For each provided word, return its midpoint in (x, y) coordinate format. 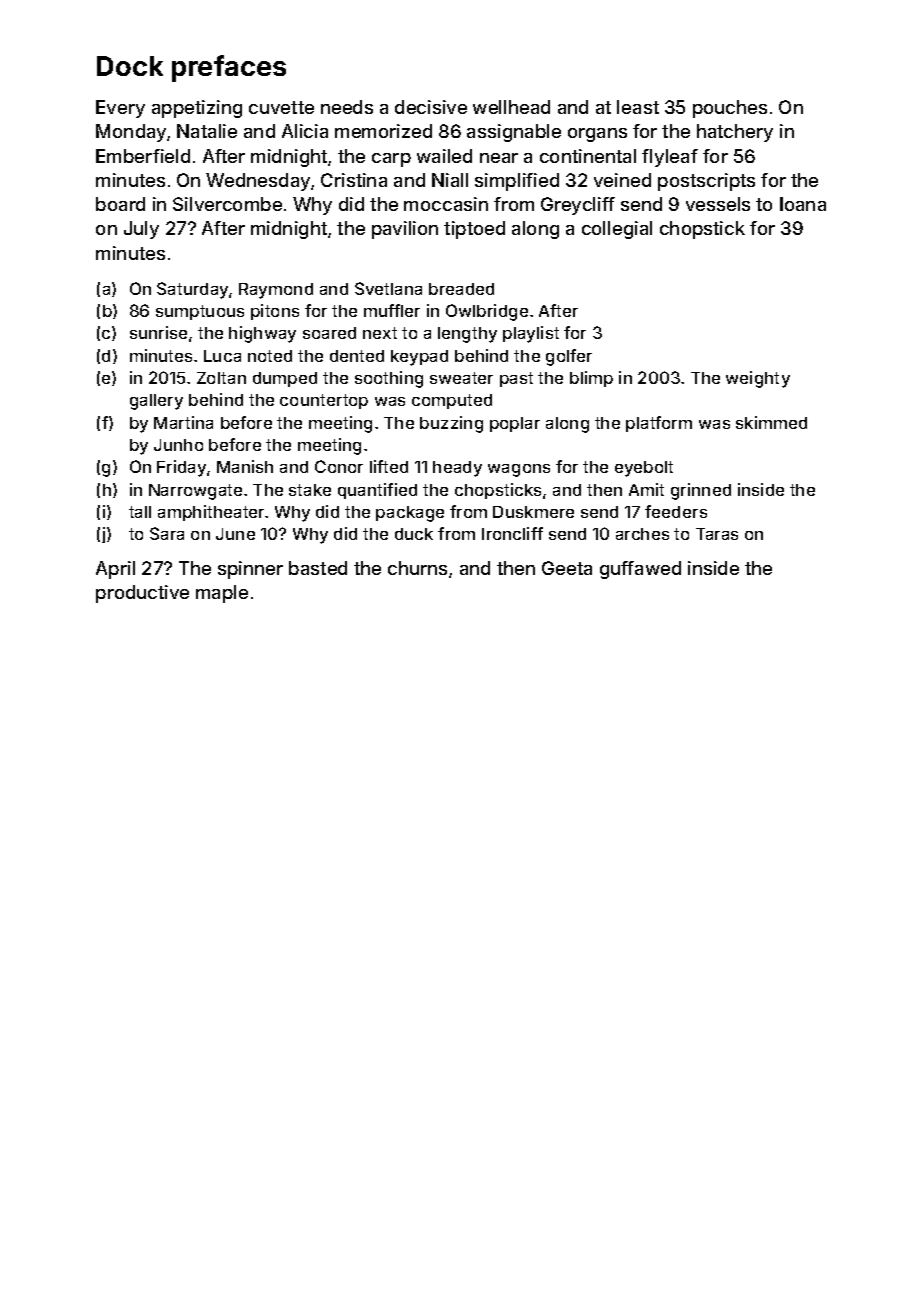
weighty (758, 379)
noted (270, 356)
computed (452, 401)
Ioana (803, 204)
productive (142, 594)
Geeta (567, 568)
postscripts (706, 182)
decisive (431, 107)
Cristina (354, 180)
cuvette (281, 107)
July (141, 230)
